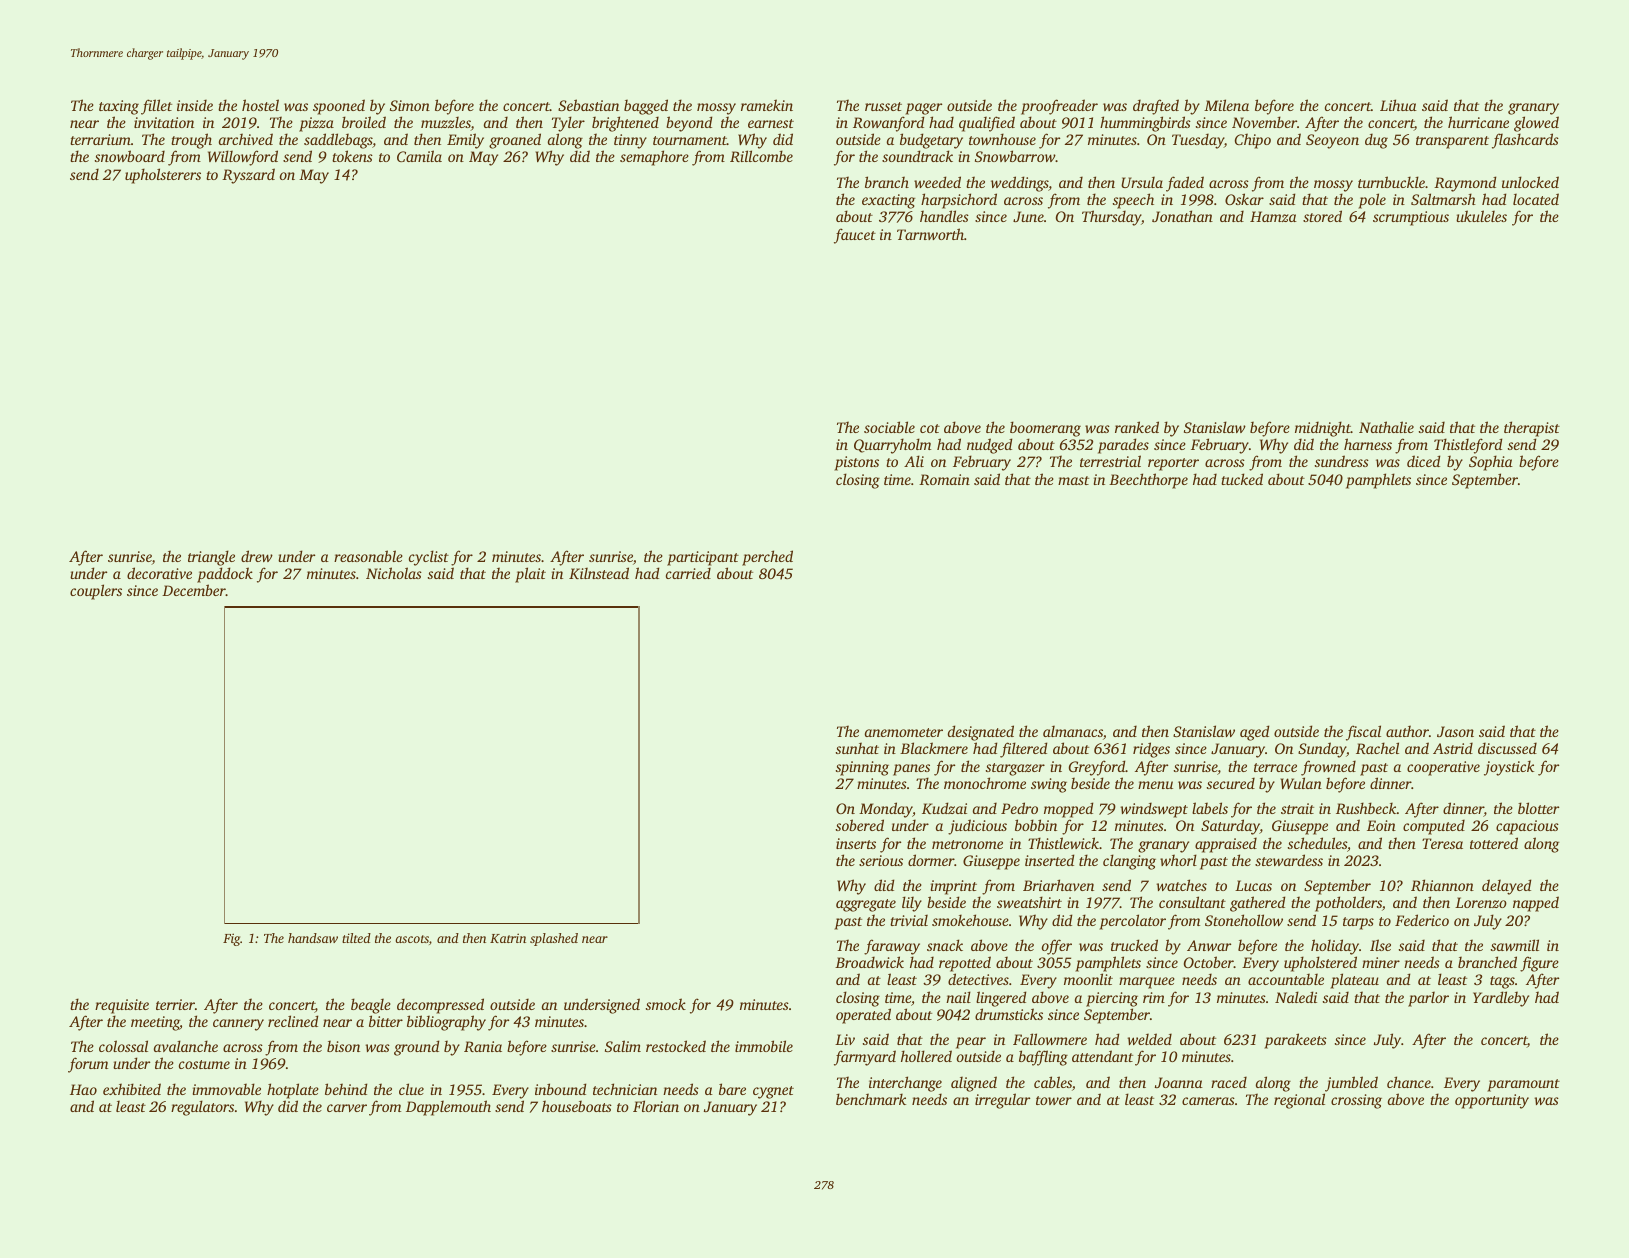 This screenshot has height=1258, width=1629. Describe the element at coordinates (1538, 808) in the screenshot. I see `blotter` at that location.
